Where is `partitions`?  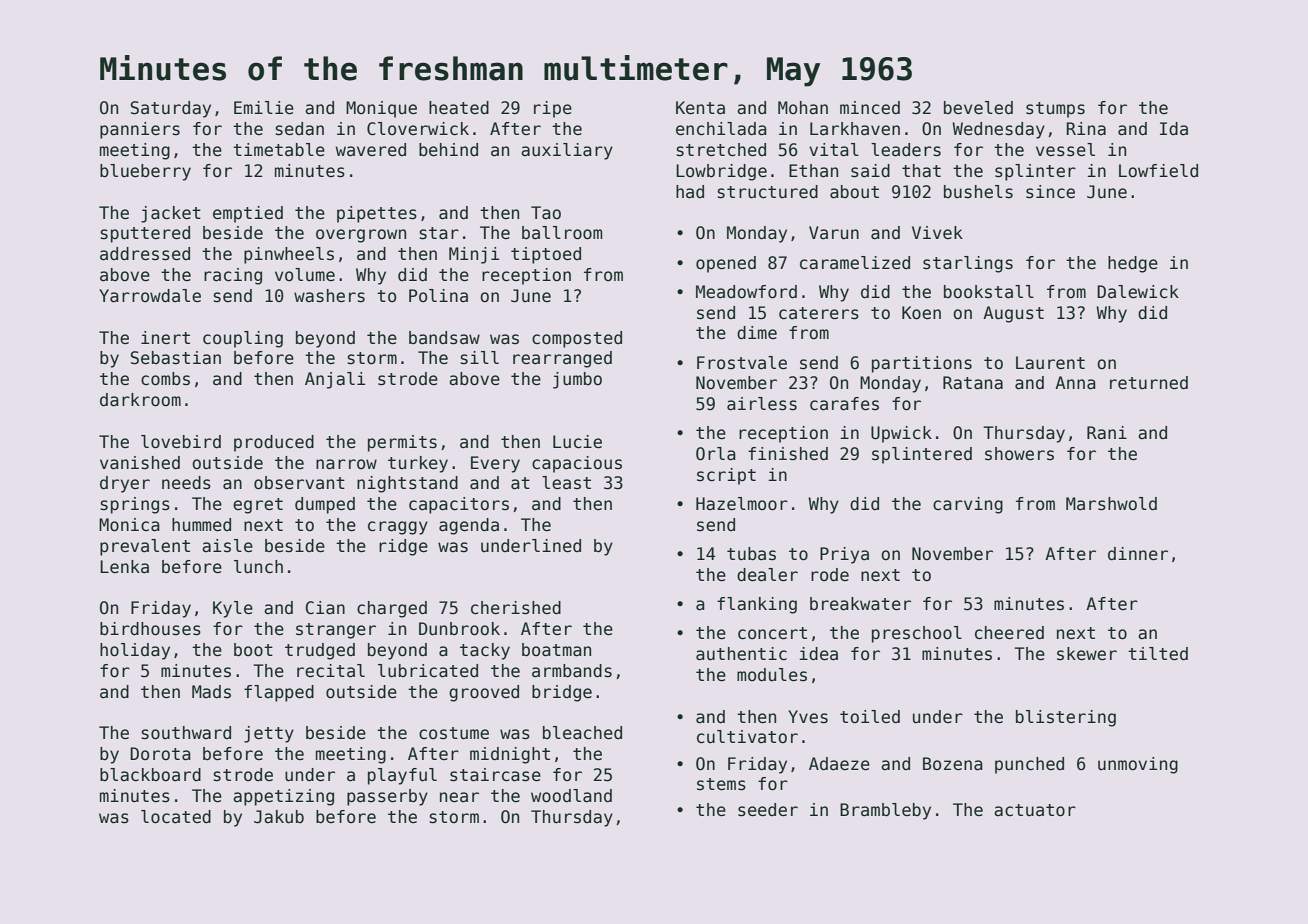
partitions is located at coordinates (922, 364).
